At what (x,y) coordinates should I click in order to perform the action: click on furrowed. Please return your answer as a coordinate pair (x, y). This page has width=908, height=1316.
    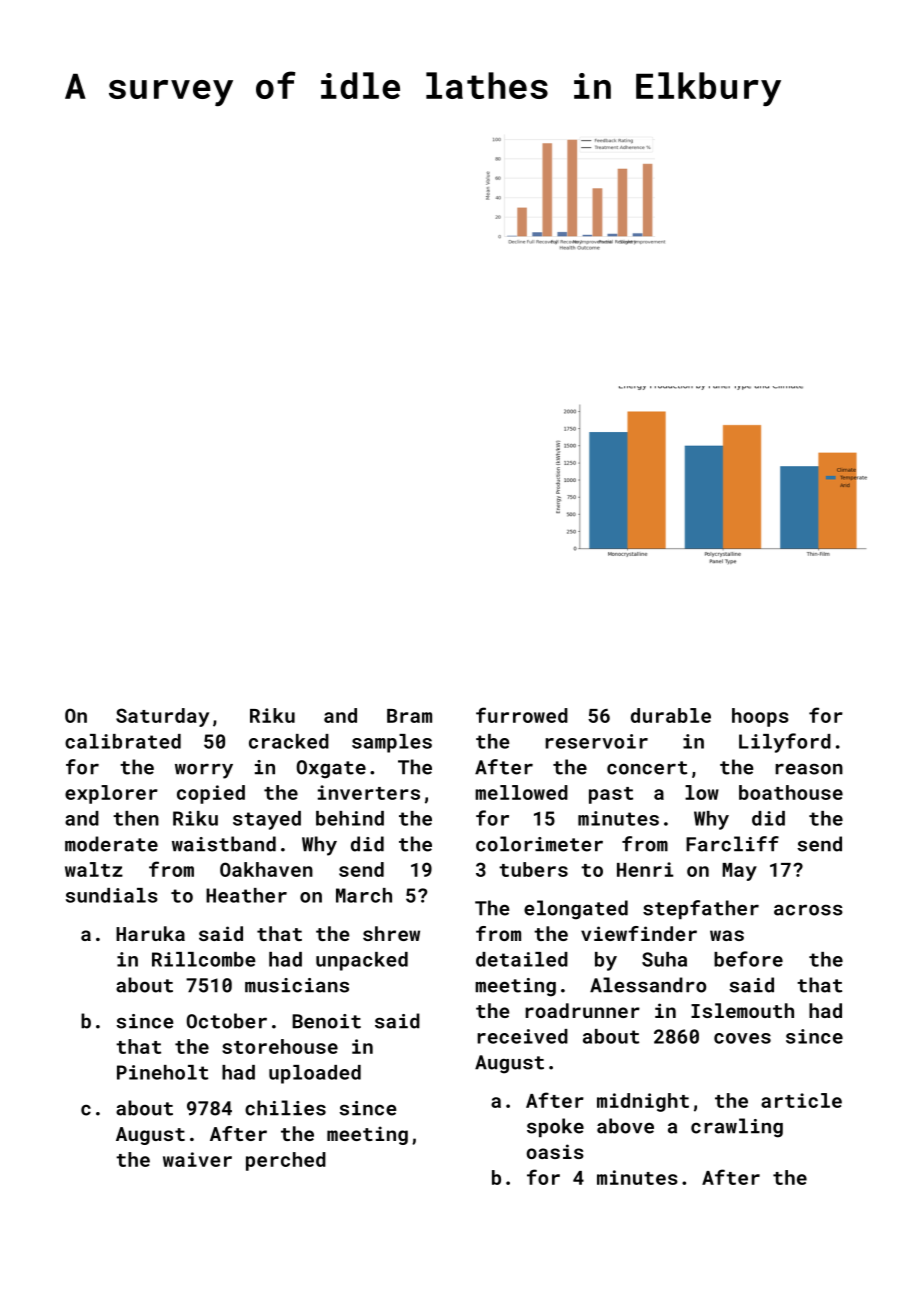
    Looking at the image, I should click on (522, 715).
